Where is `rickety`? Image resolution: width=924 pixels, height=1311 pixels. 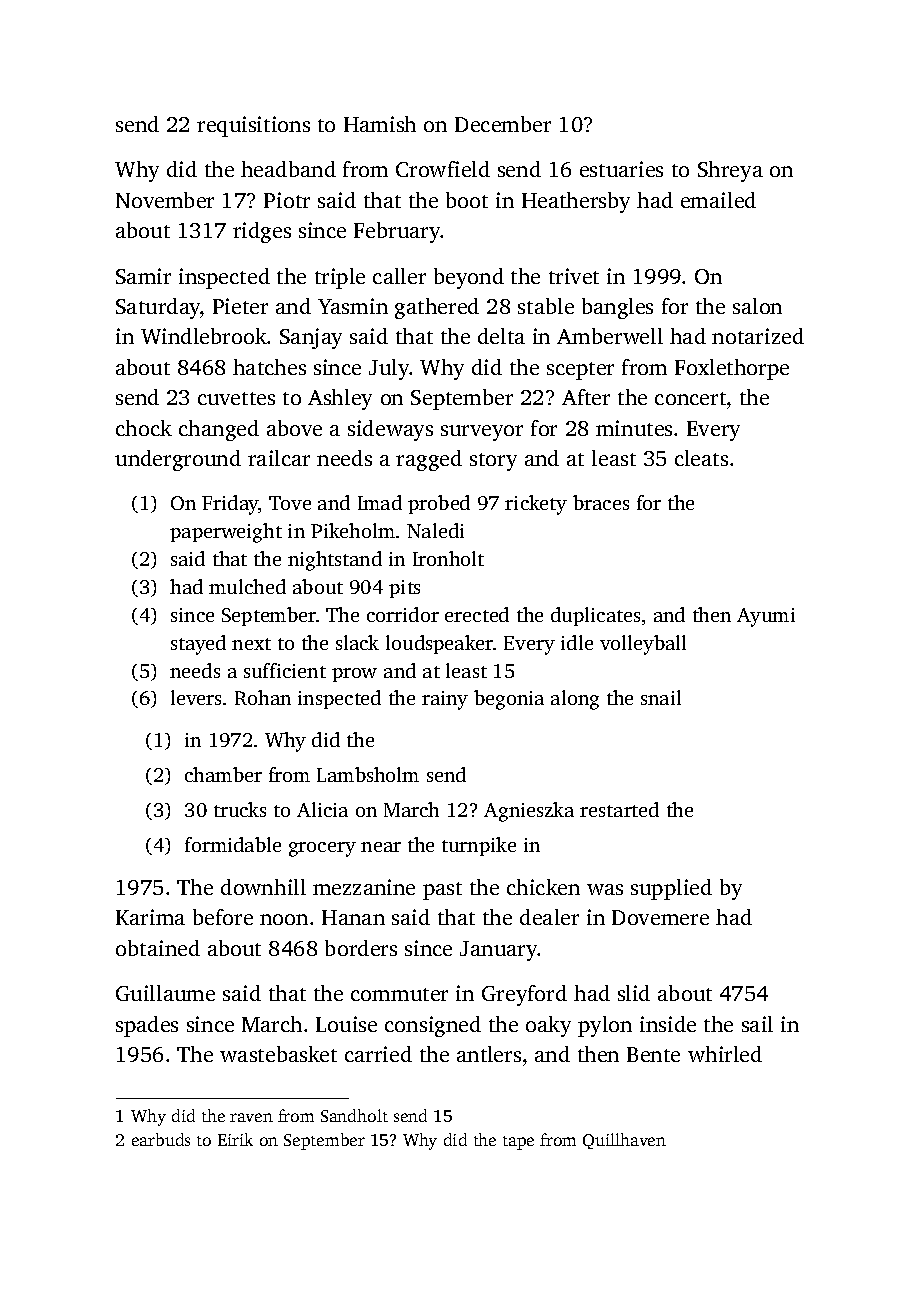 rickety is located at coordinates (536, 505).
